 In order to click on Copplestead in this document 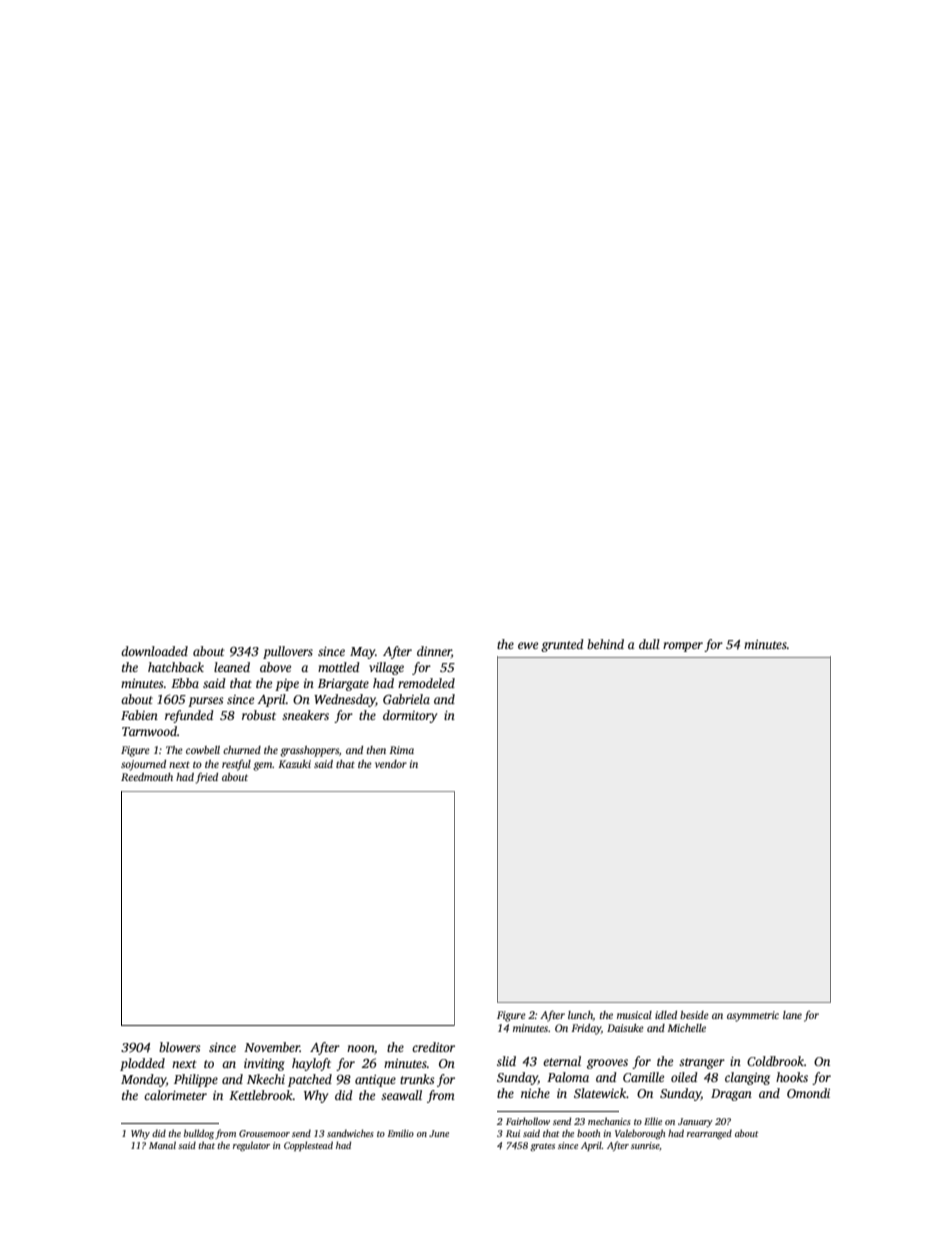, I will do `click(308, 1146)`.
